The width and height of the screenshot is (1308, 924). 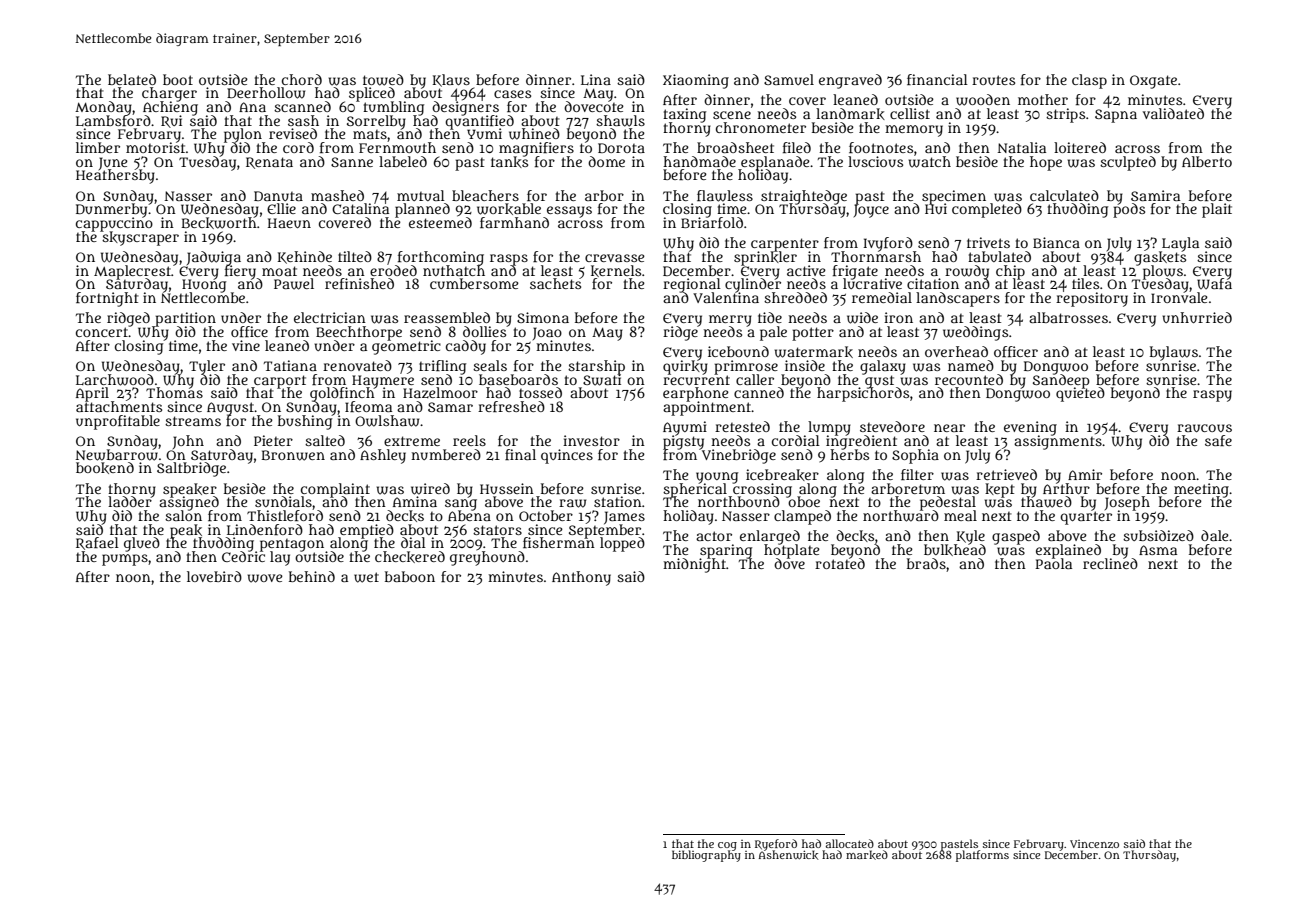 I want to click on Bianca, so click(x=1056, y=242).
